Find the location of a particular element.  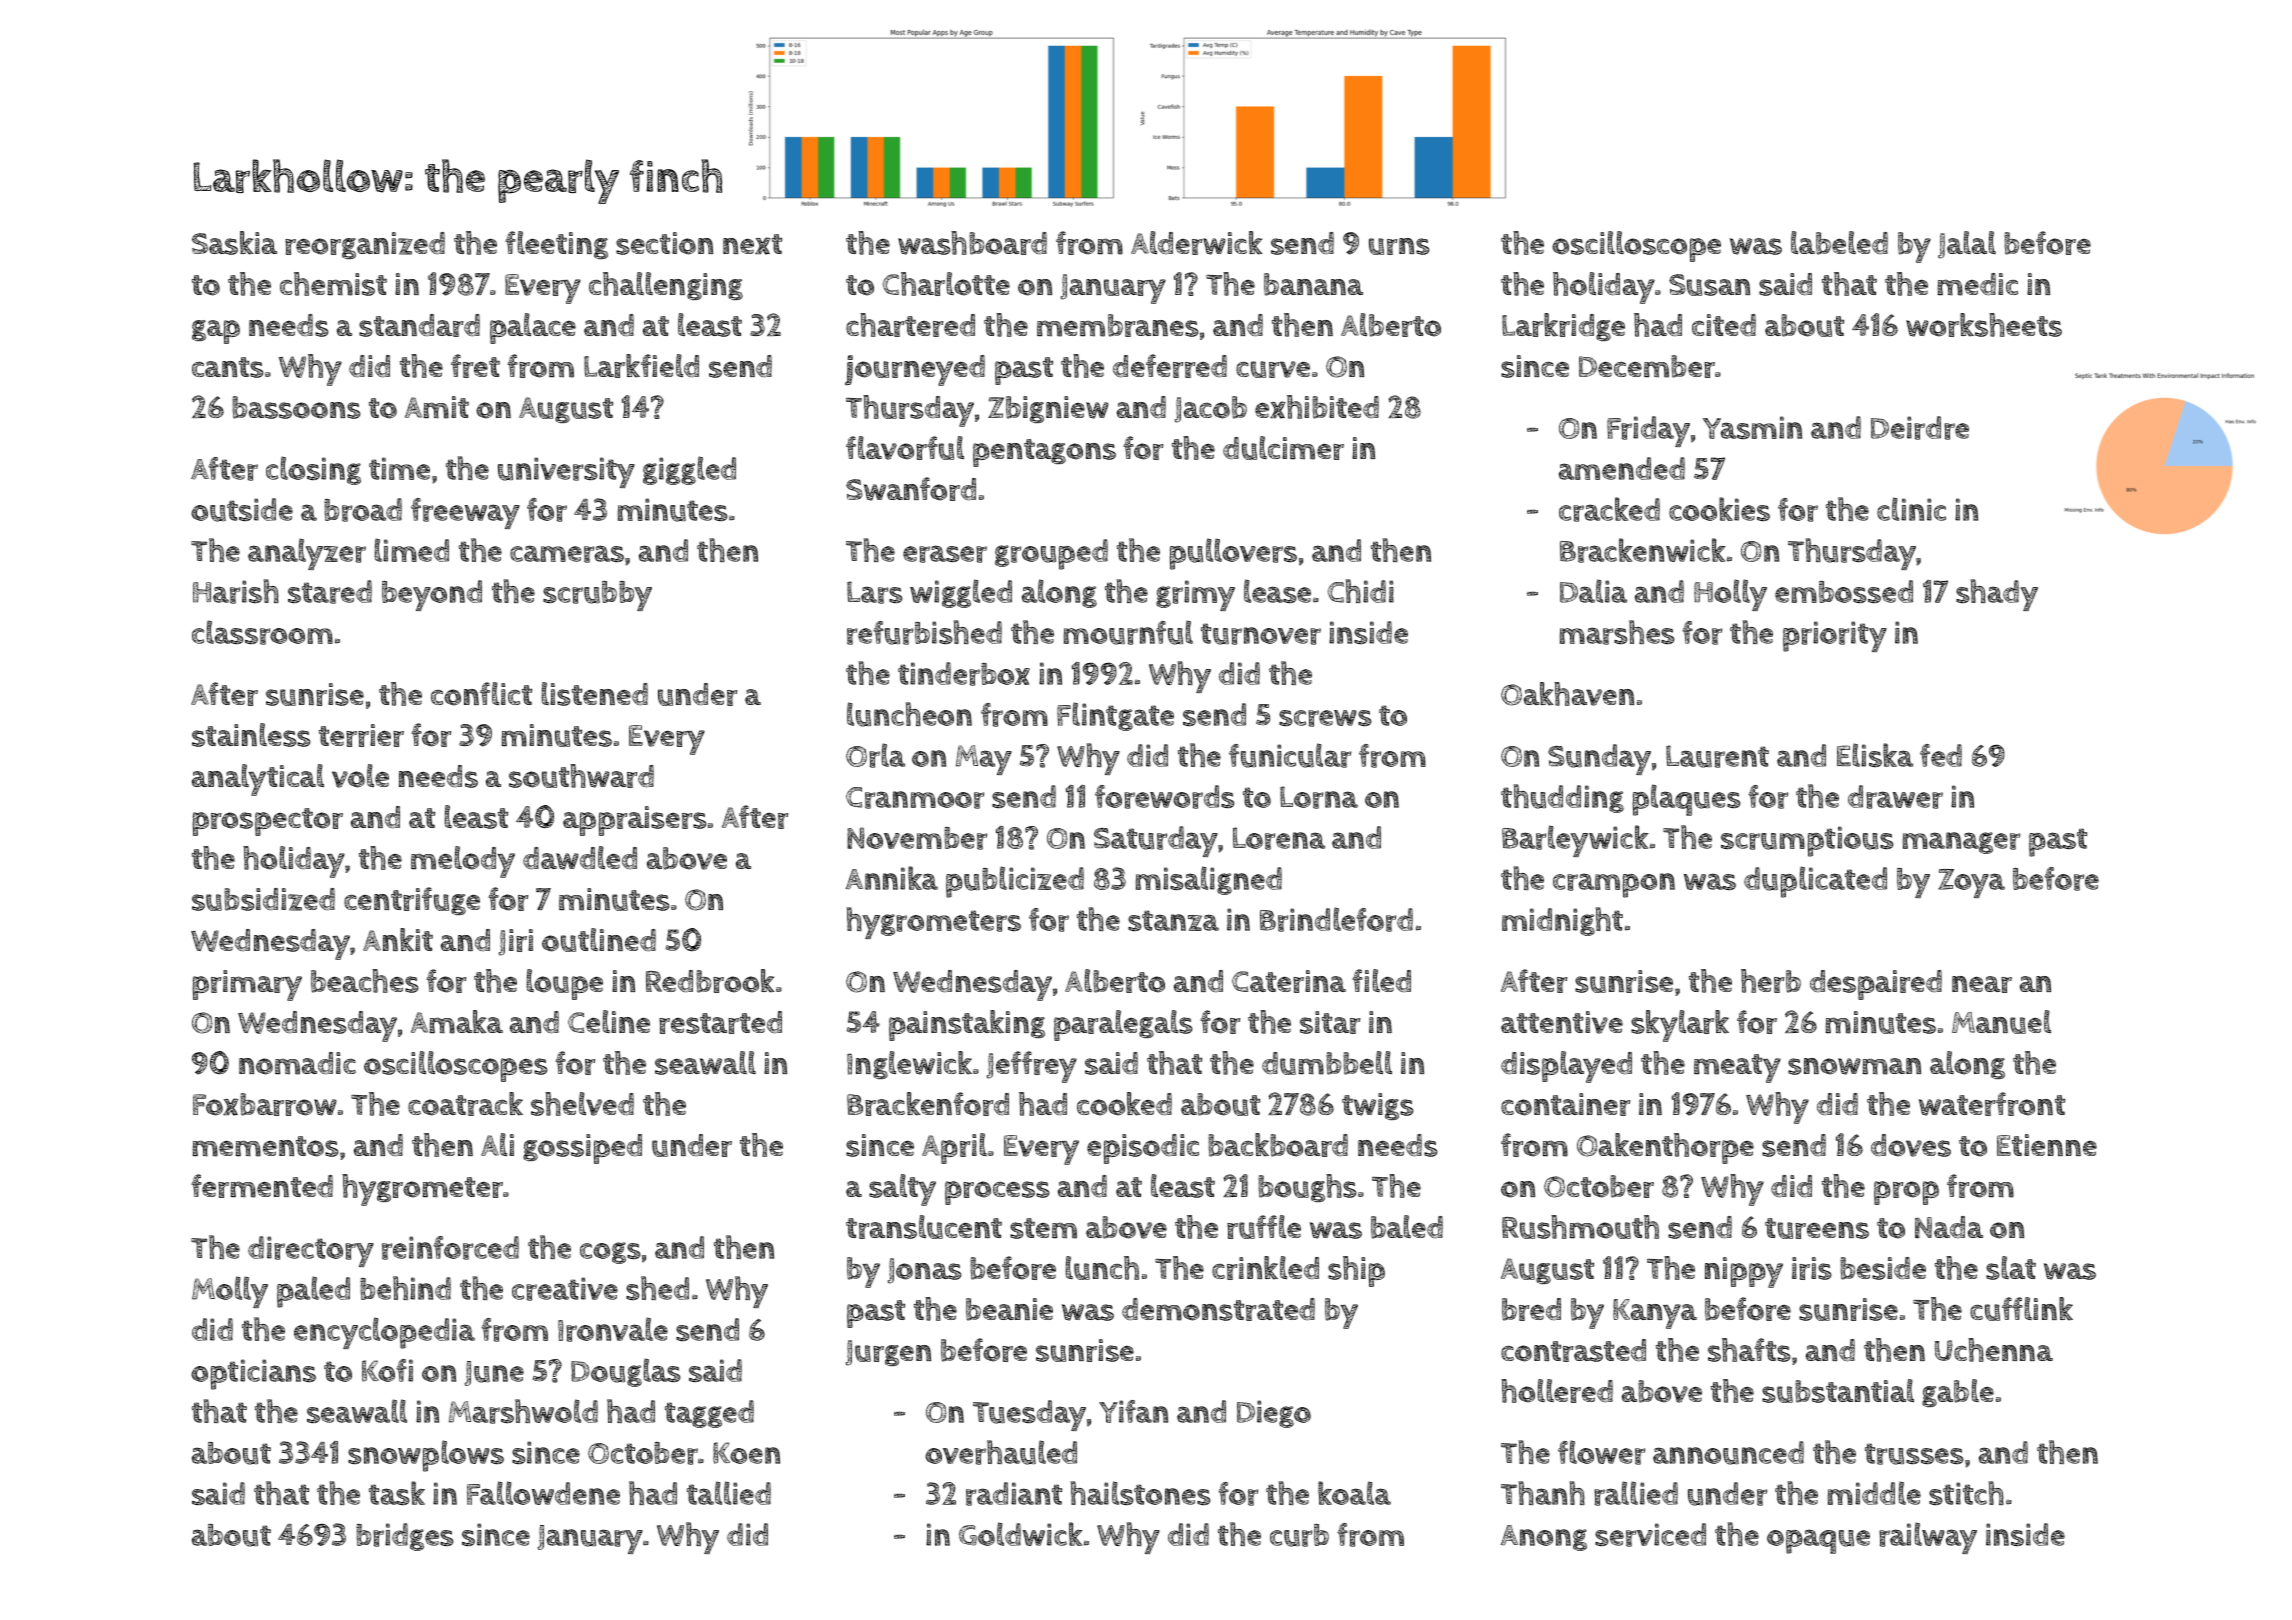

gap is located at coordinates (216, 332).
